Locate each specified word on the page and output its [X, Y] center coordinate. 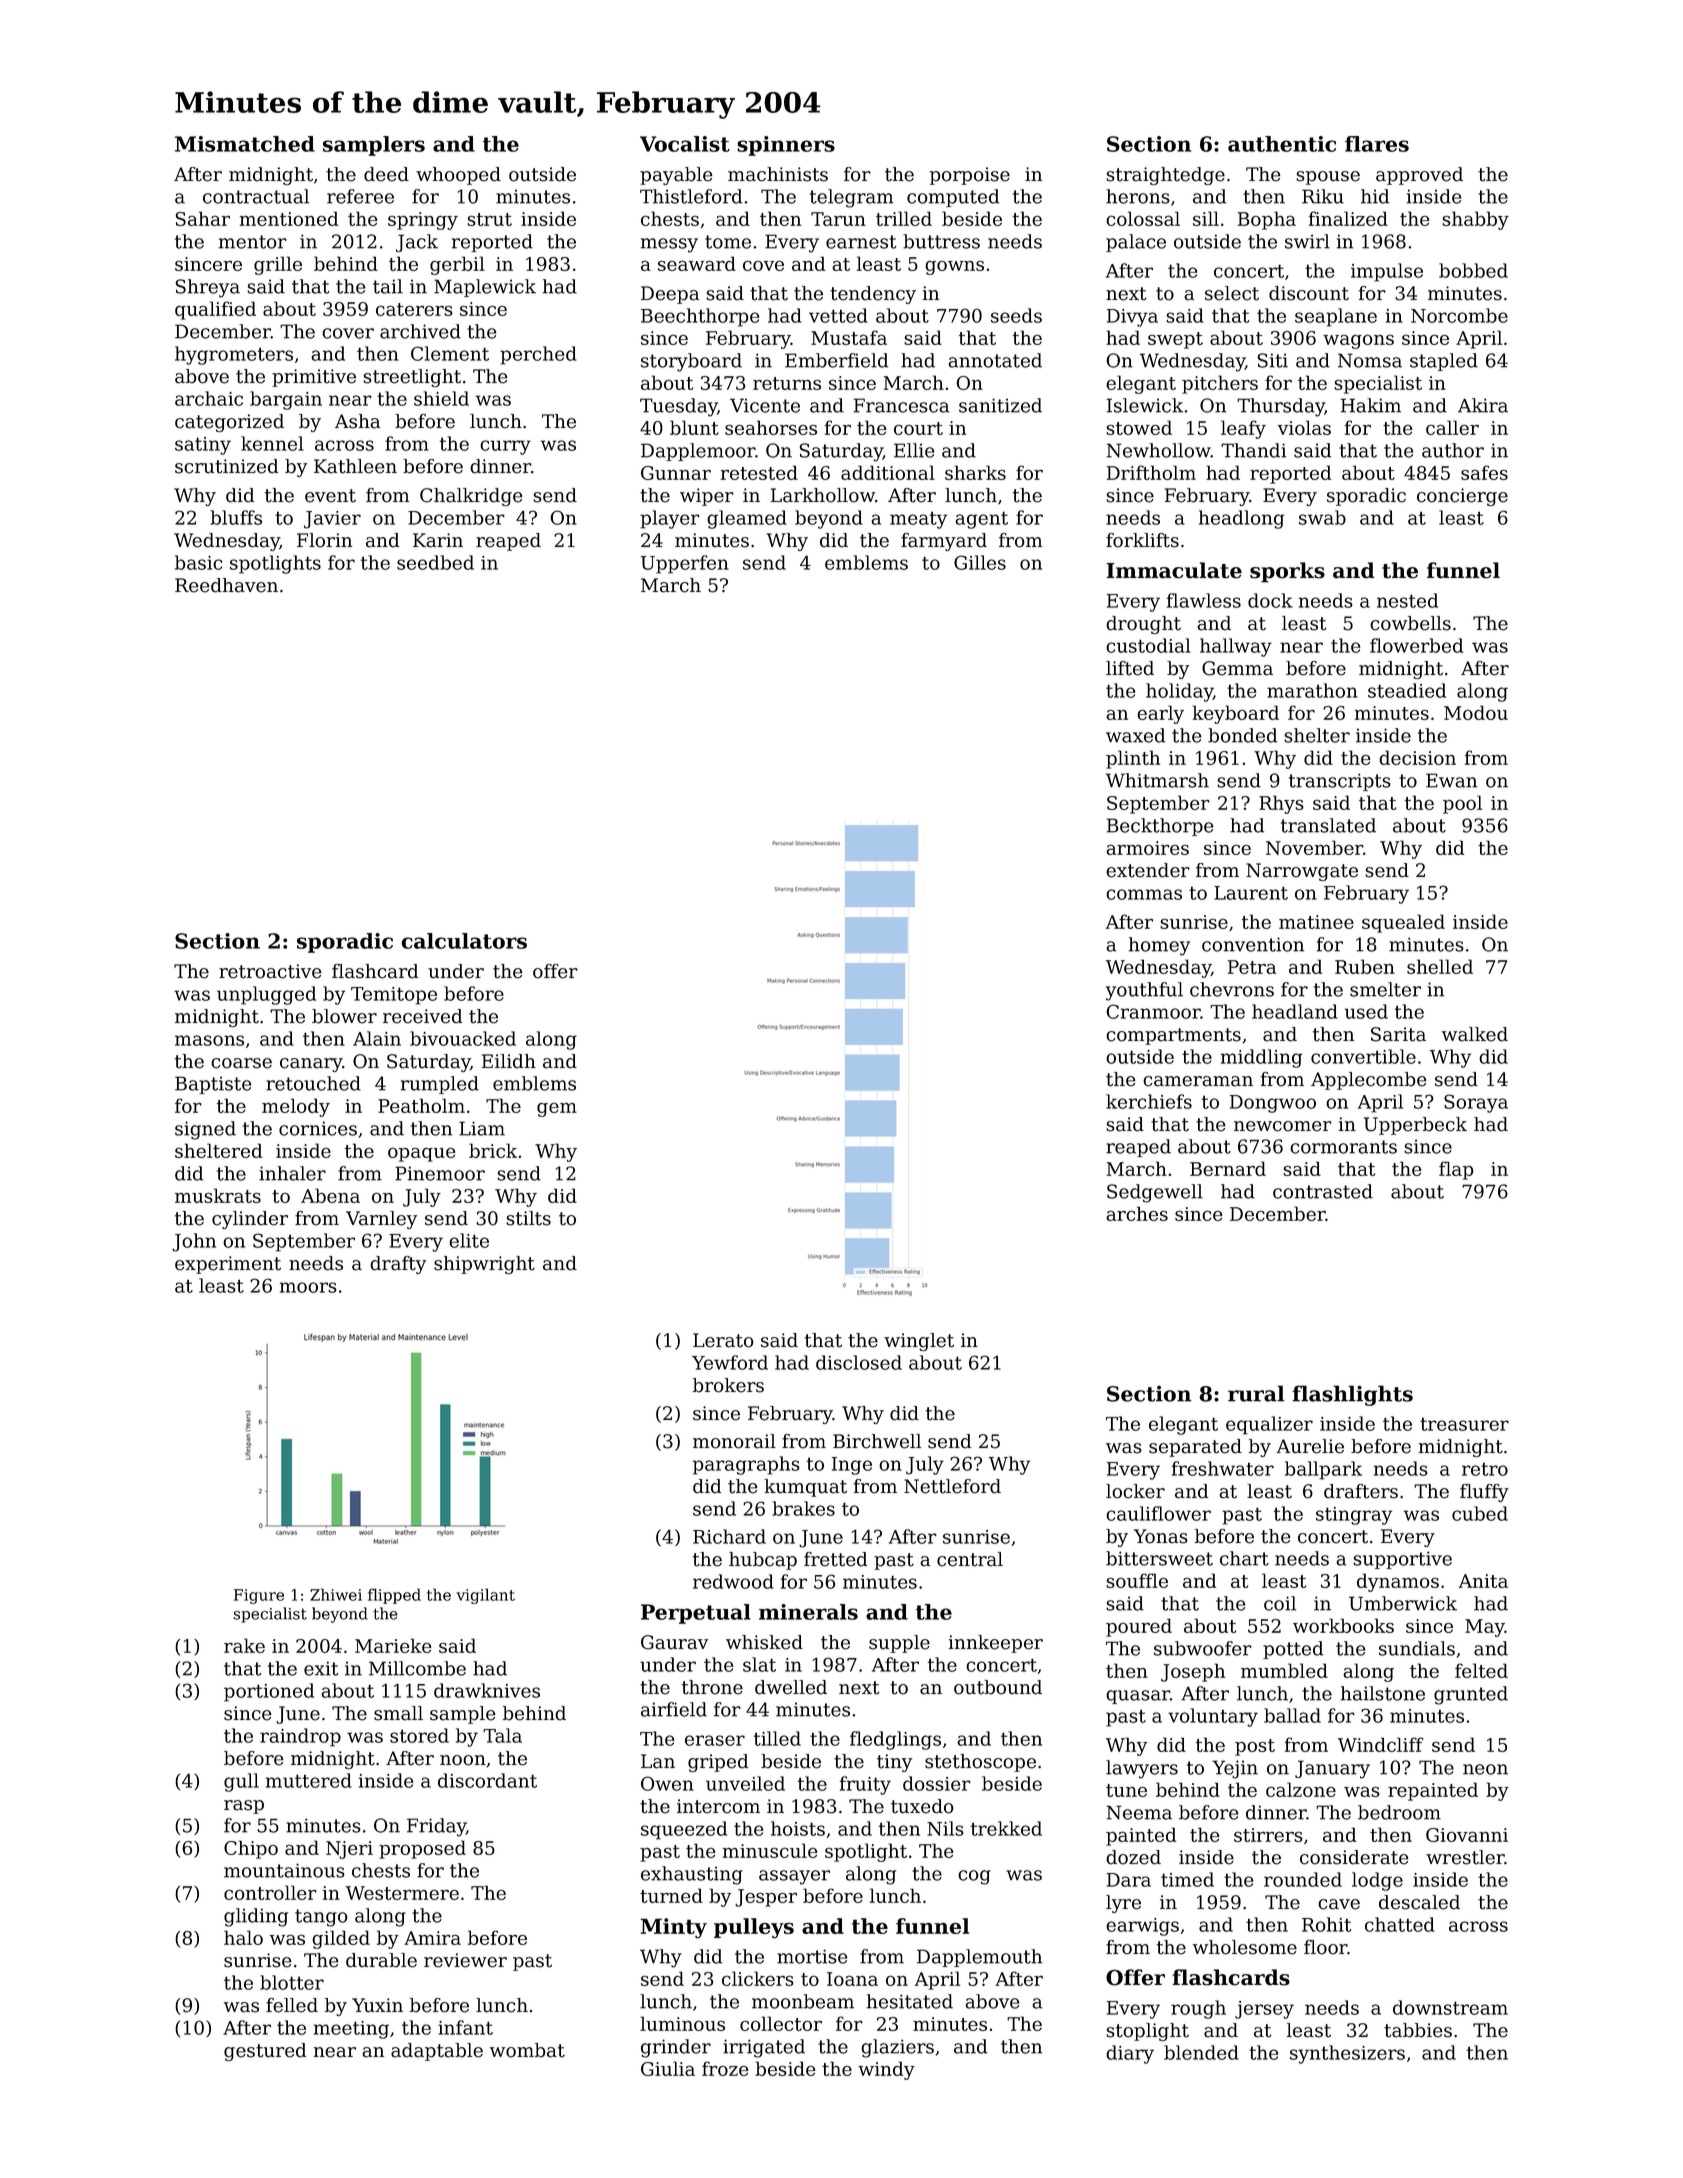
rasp [244, 1807]
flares [1377, 144]
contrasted [1323, 1191]
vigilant [485, 1596]
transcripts [1340, 782]
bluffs [236, 517]
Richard [729, 1536]
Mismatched [245, 144]
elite [469, 1240]
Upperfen [685, 564]
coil [1280, 1603]
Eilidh [509, 1061]
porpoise [970, 176]
